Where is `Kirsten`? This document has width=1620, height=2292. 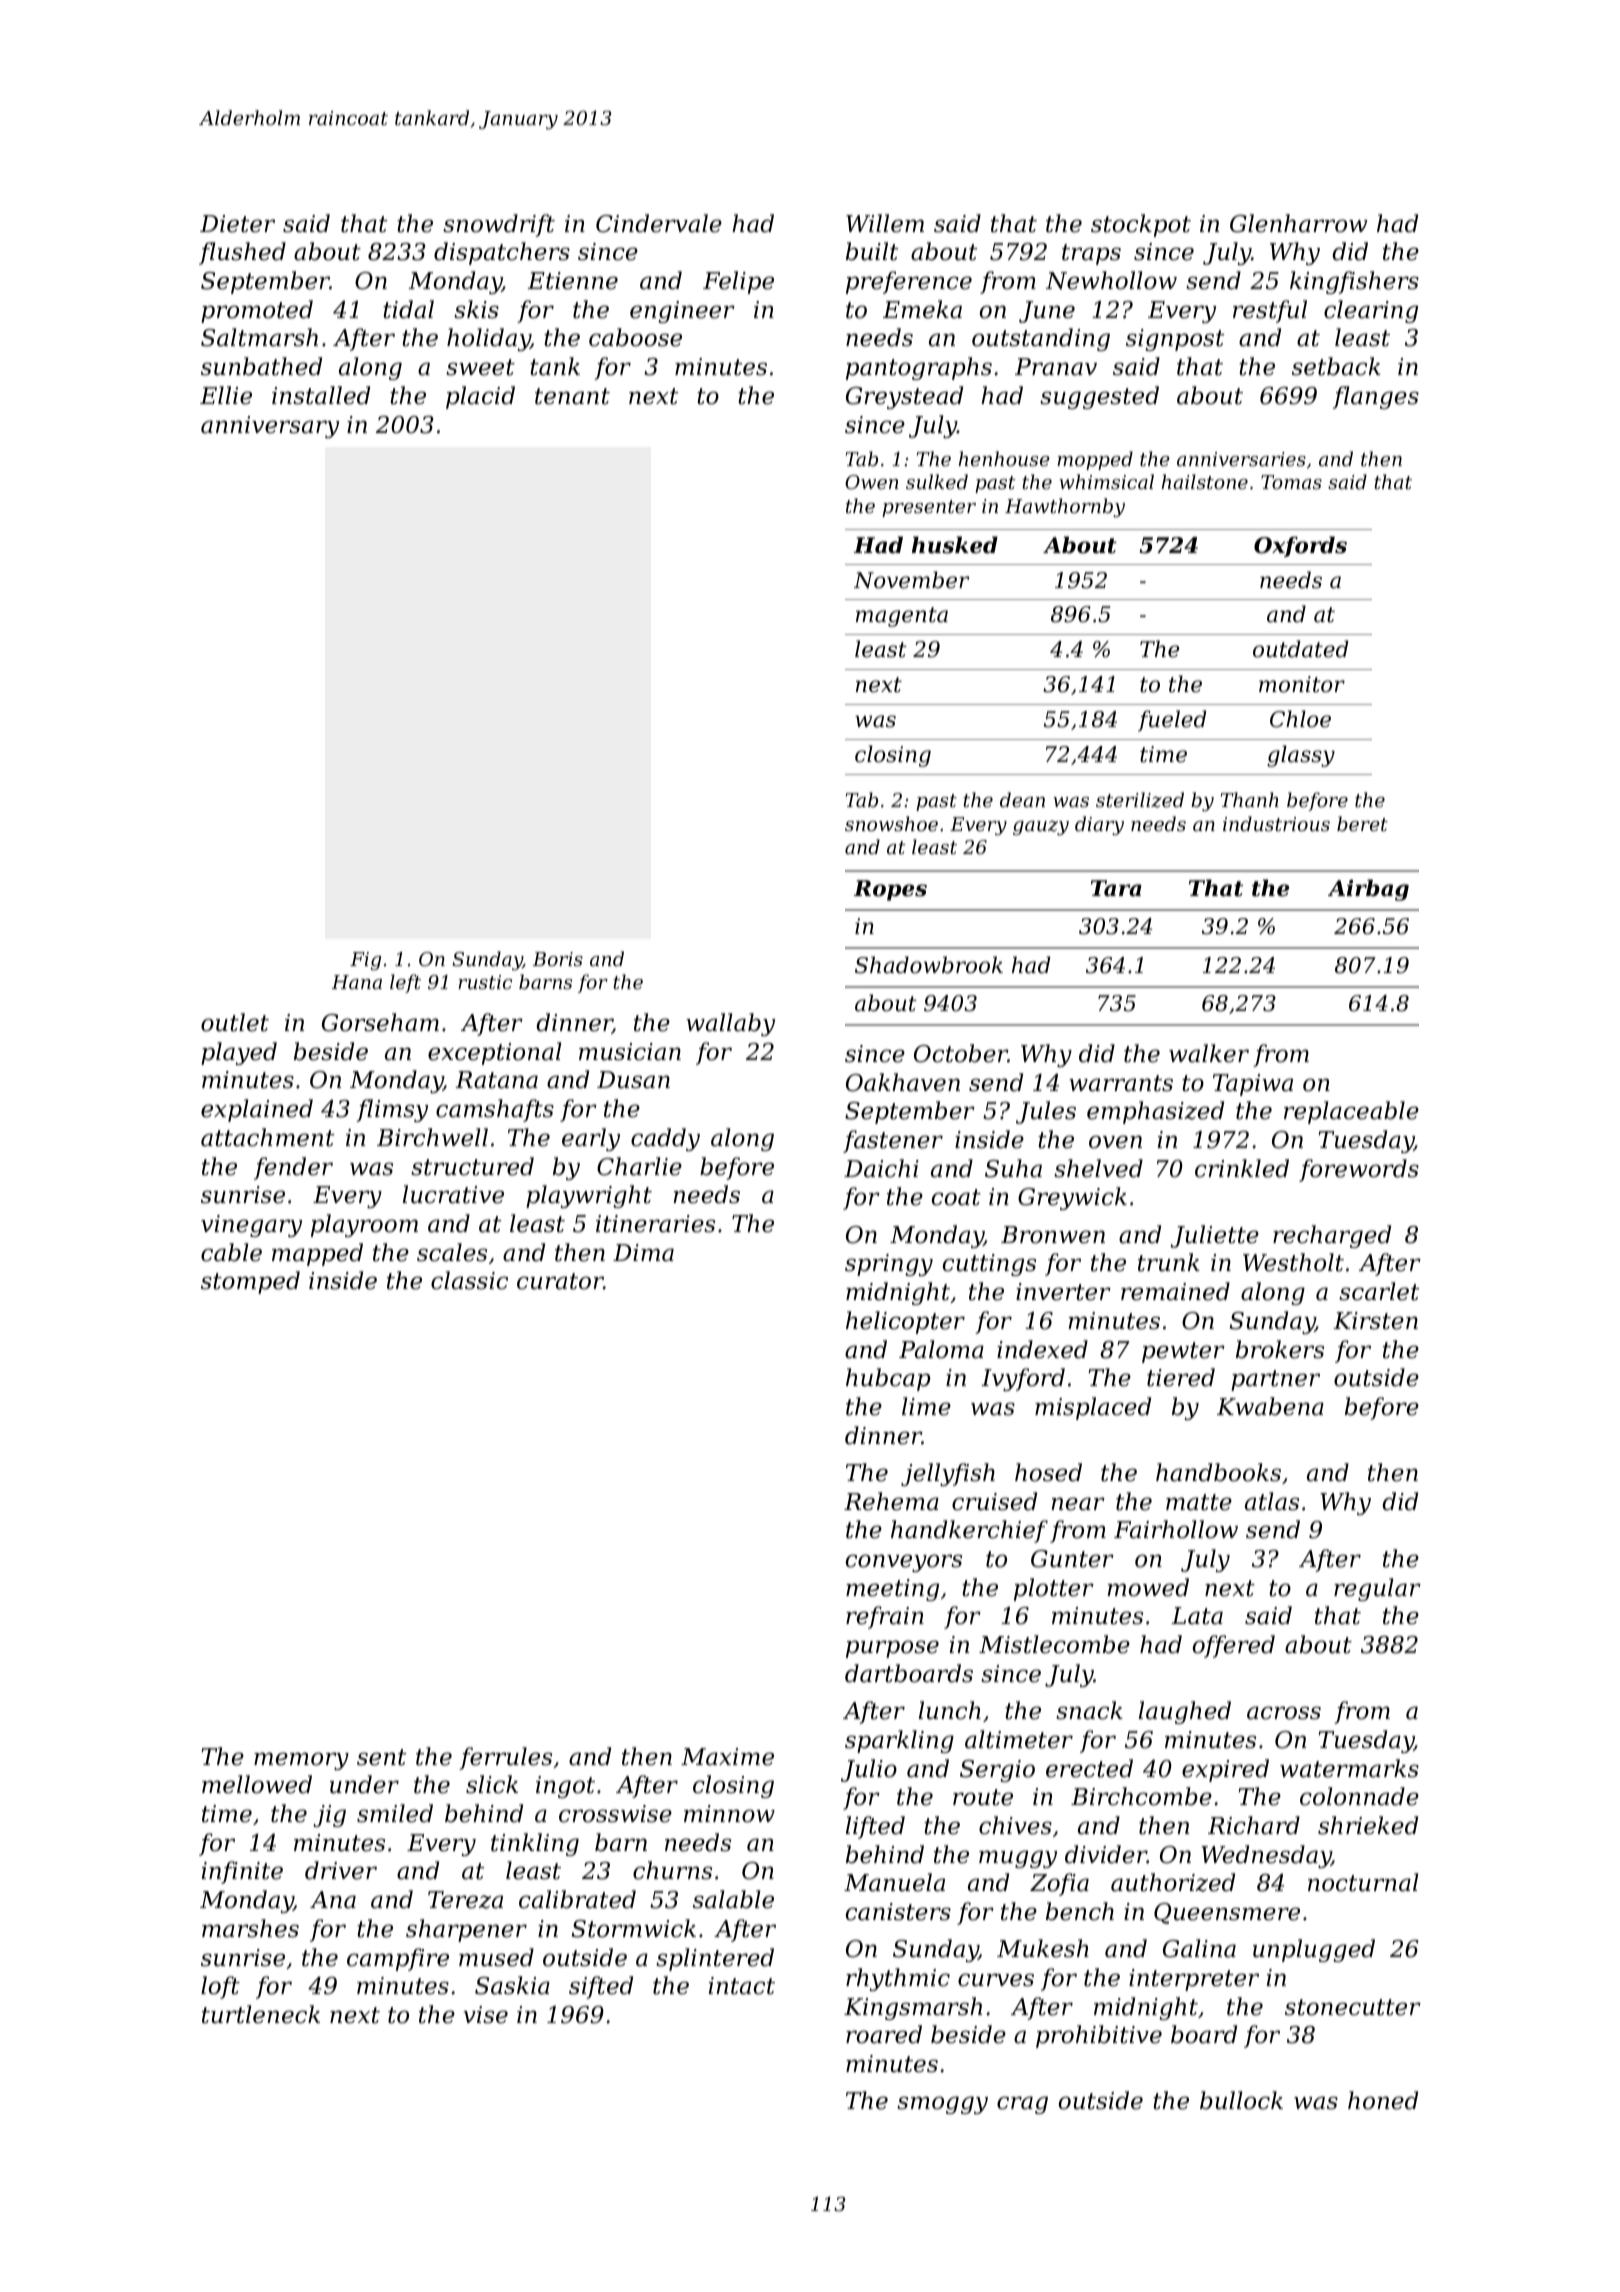 Kirsten is located at coordinates (1375, 1321).
